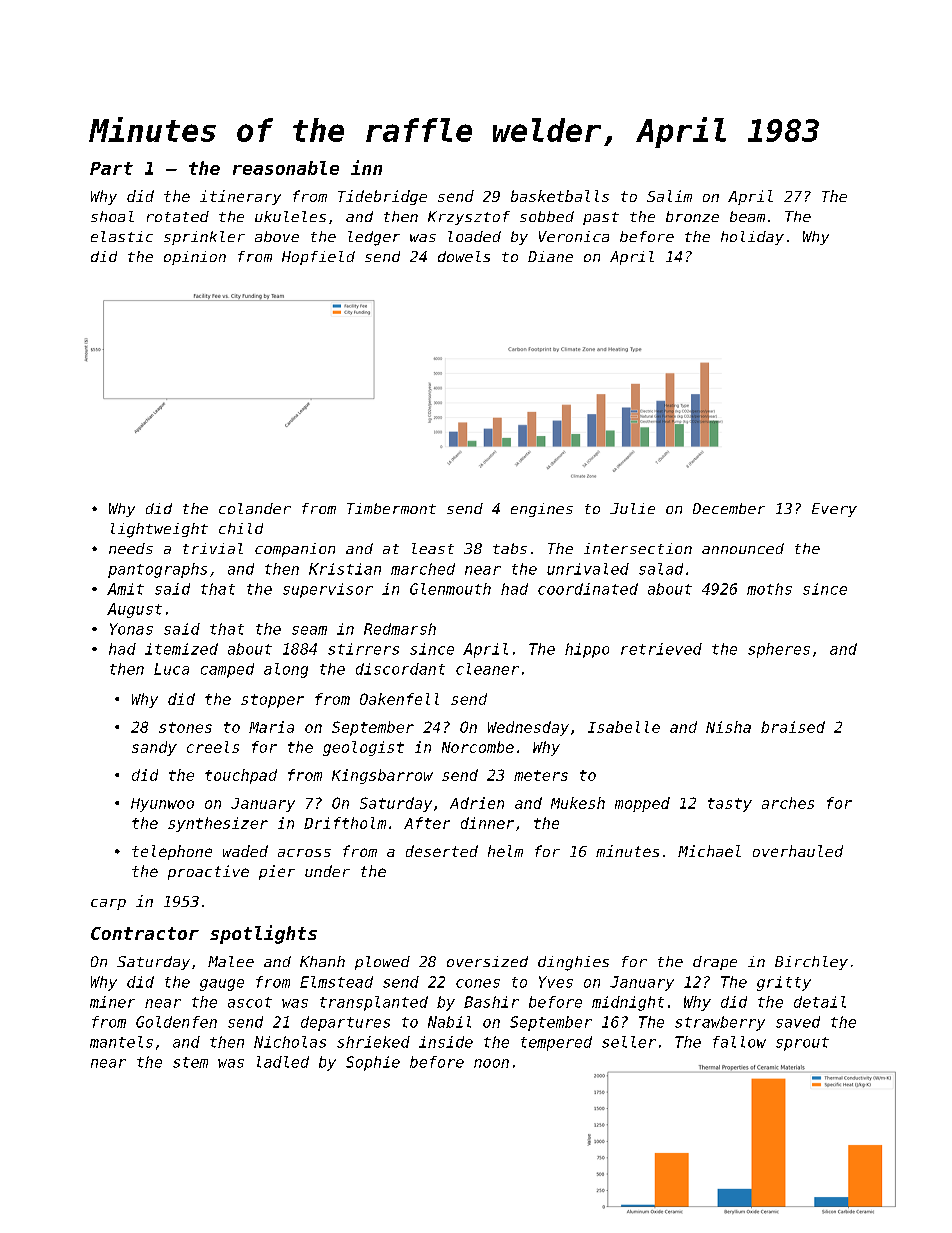 The width and height of the screenshot is (952, 1233). Describe the element at coordinates (802, 1044) in the screenshot. I see `sprout` at that location.
